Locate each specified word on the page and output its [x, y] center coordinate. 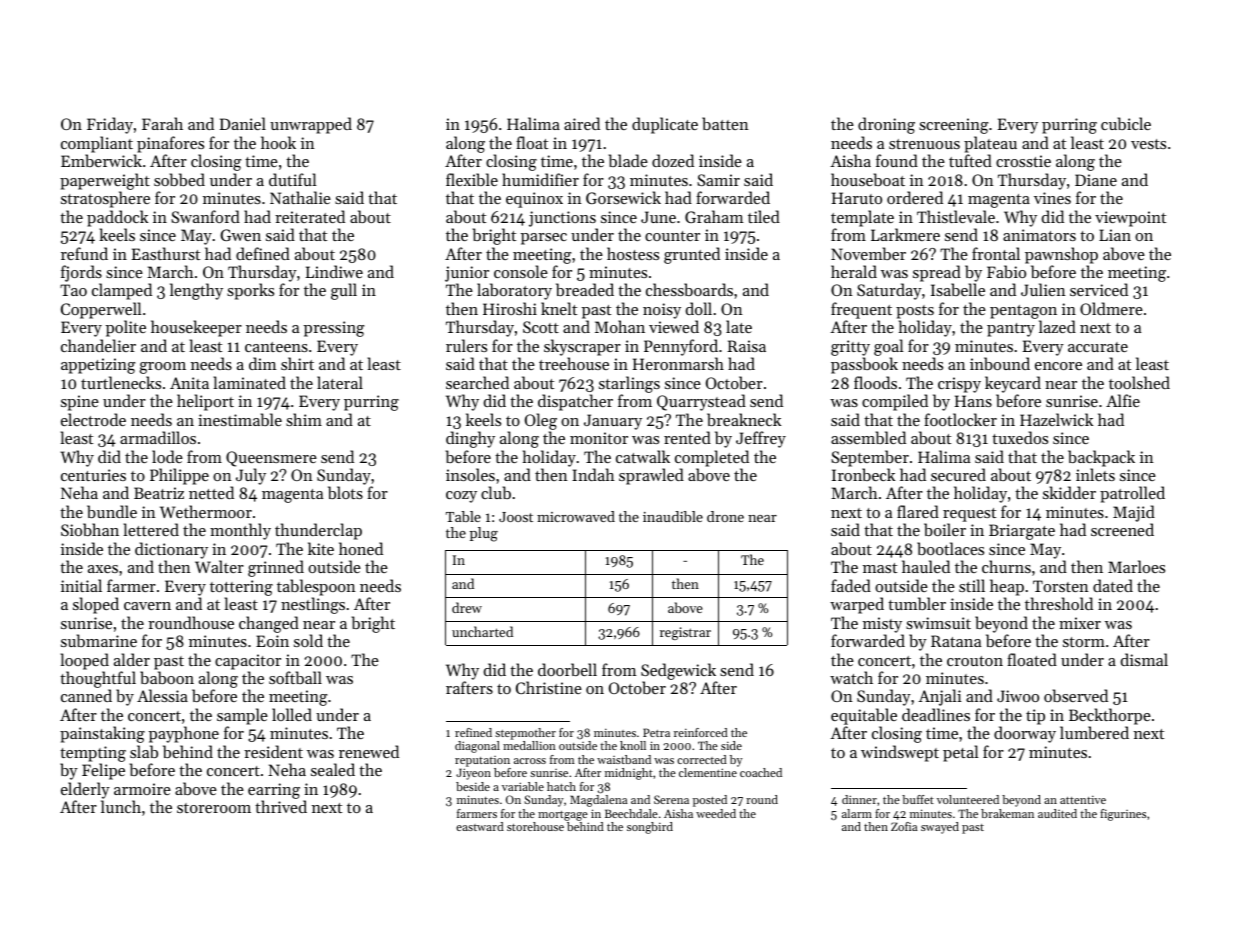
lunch [121, 806]
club [496, 492]
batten [725, 123]
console [521, 271]
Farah [162, 123]
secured [958, 474]
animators [1039, 235]
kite [321, 548]
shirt [297, 363]
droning [886, 125]
